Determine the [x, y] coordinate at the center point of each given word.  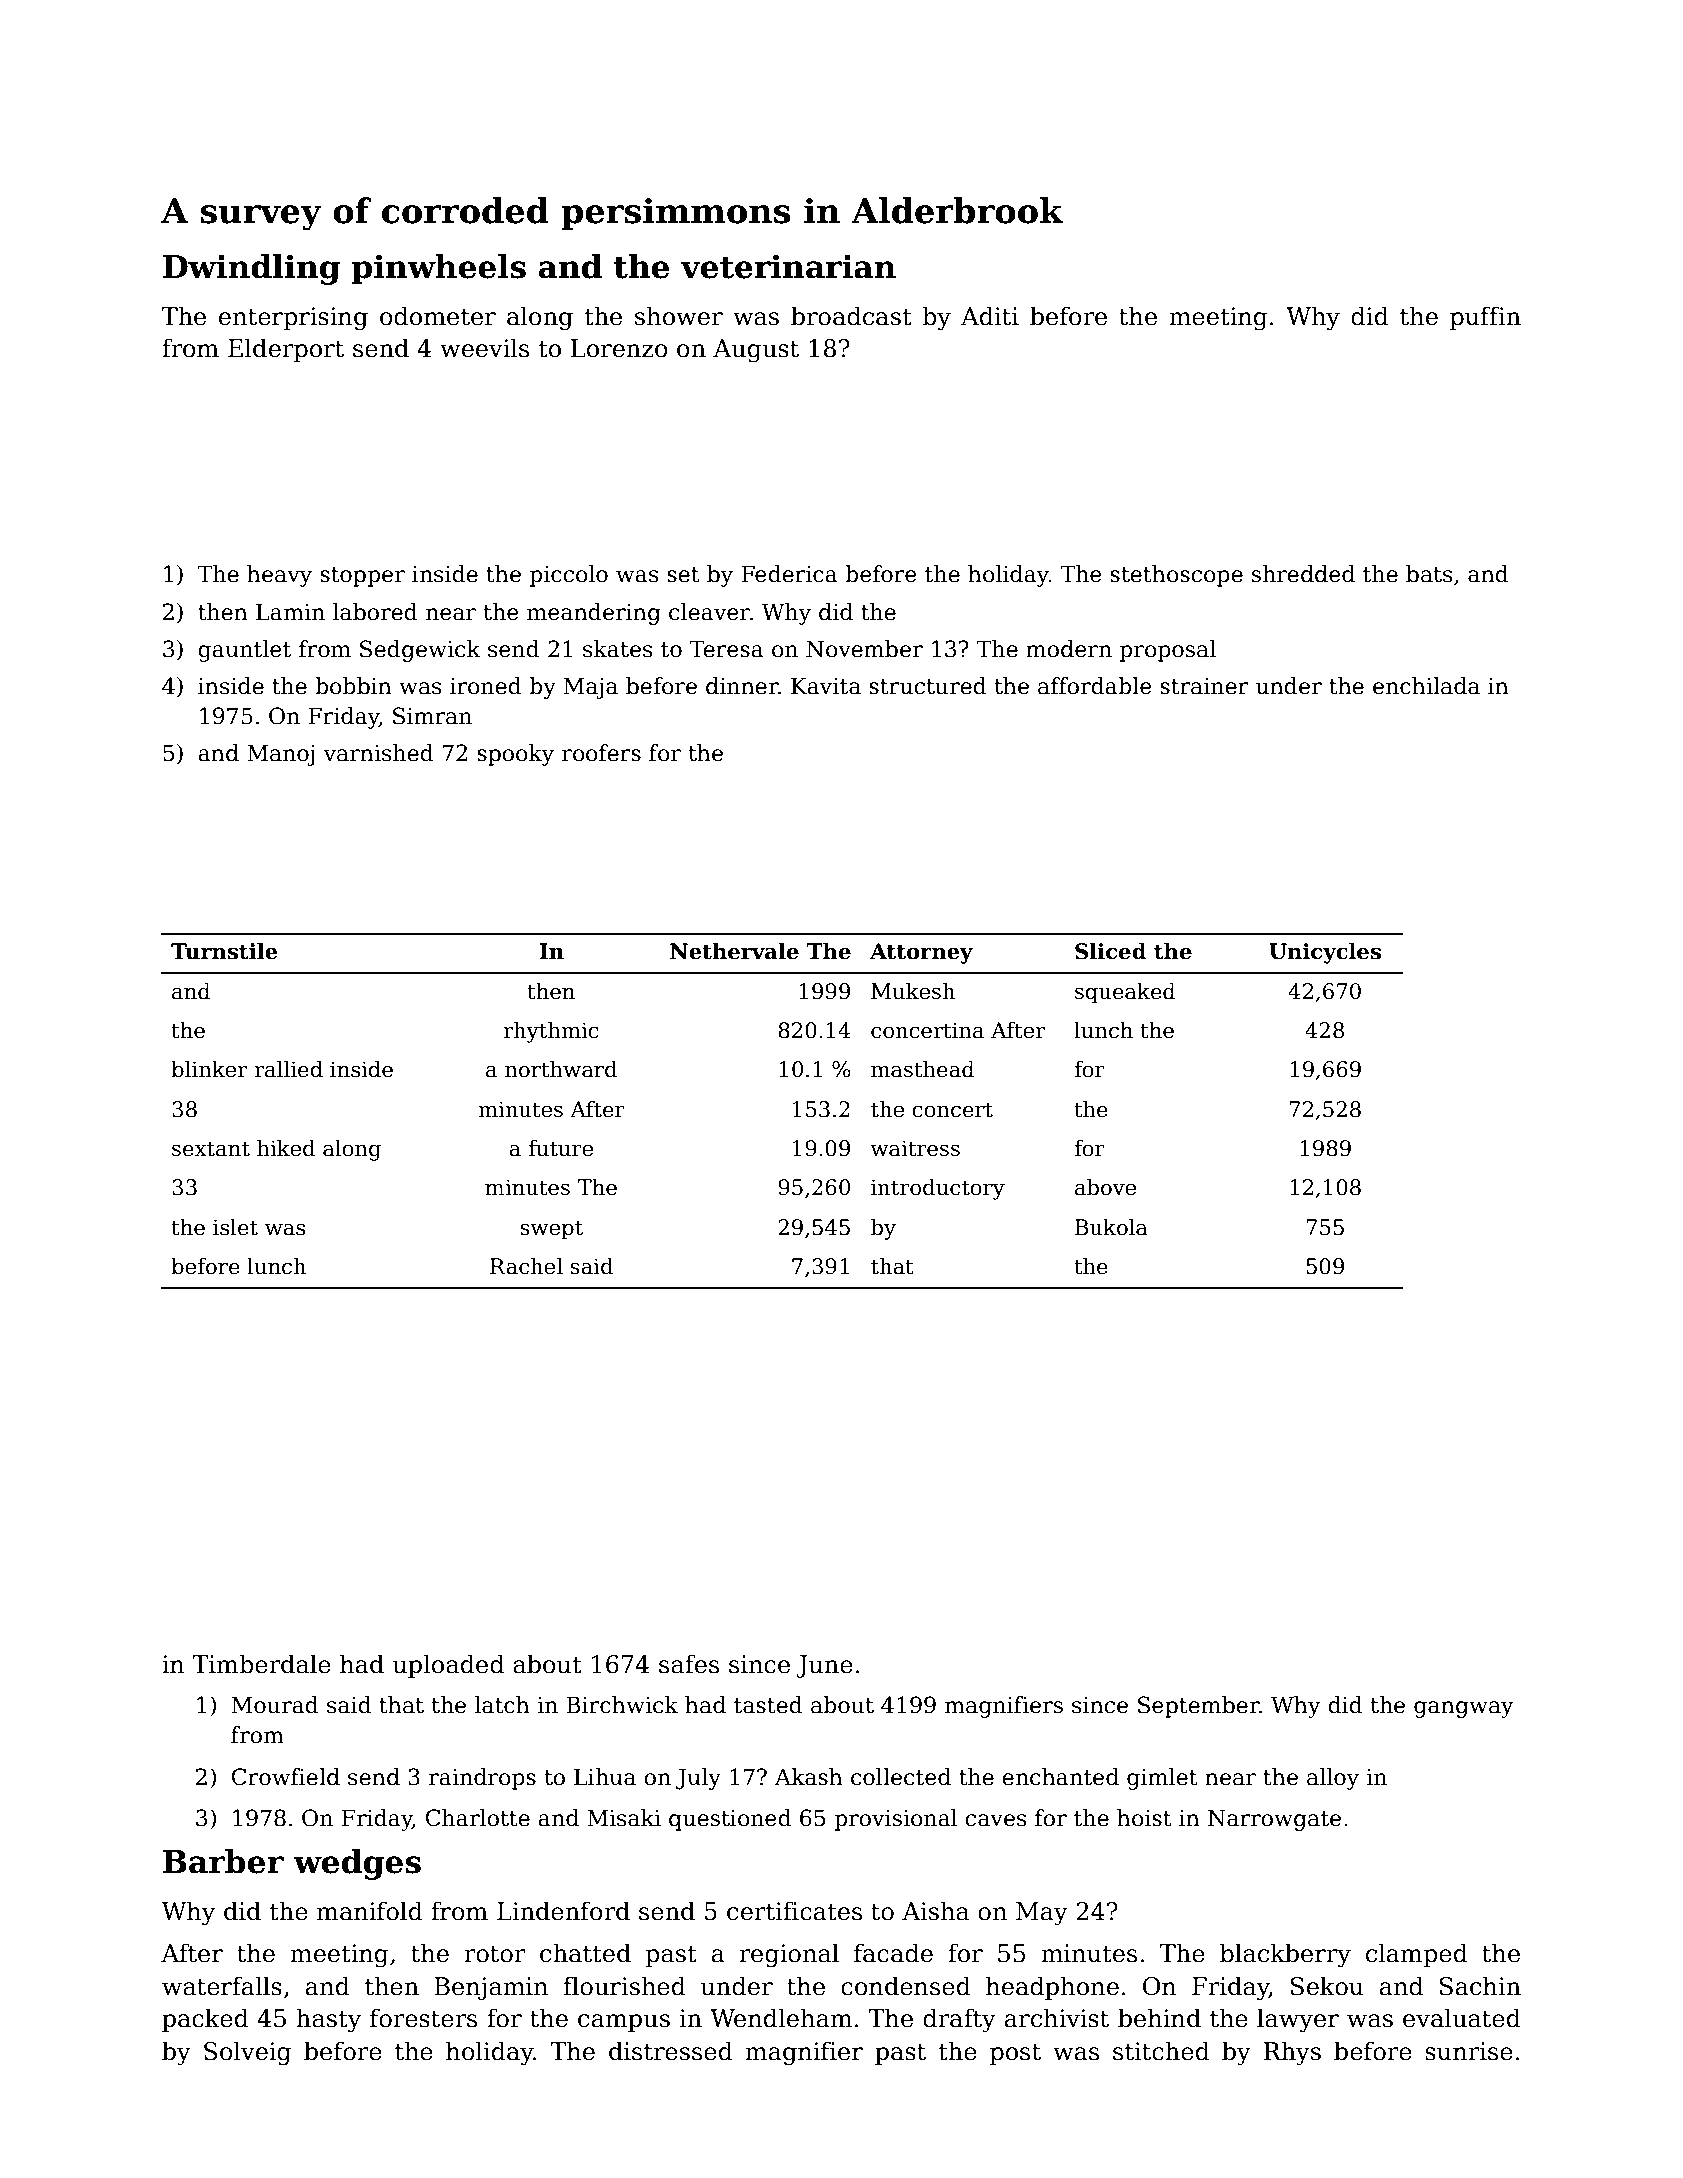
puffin [1485, 318]
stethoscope [1176, 576]
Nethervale [734, 951]
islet [235, 1227]
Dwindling [251, 269]
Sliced [1110, 951]
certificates [794, 1911]
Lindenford [563, 1911]
